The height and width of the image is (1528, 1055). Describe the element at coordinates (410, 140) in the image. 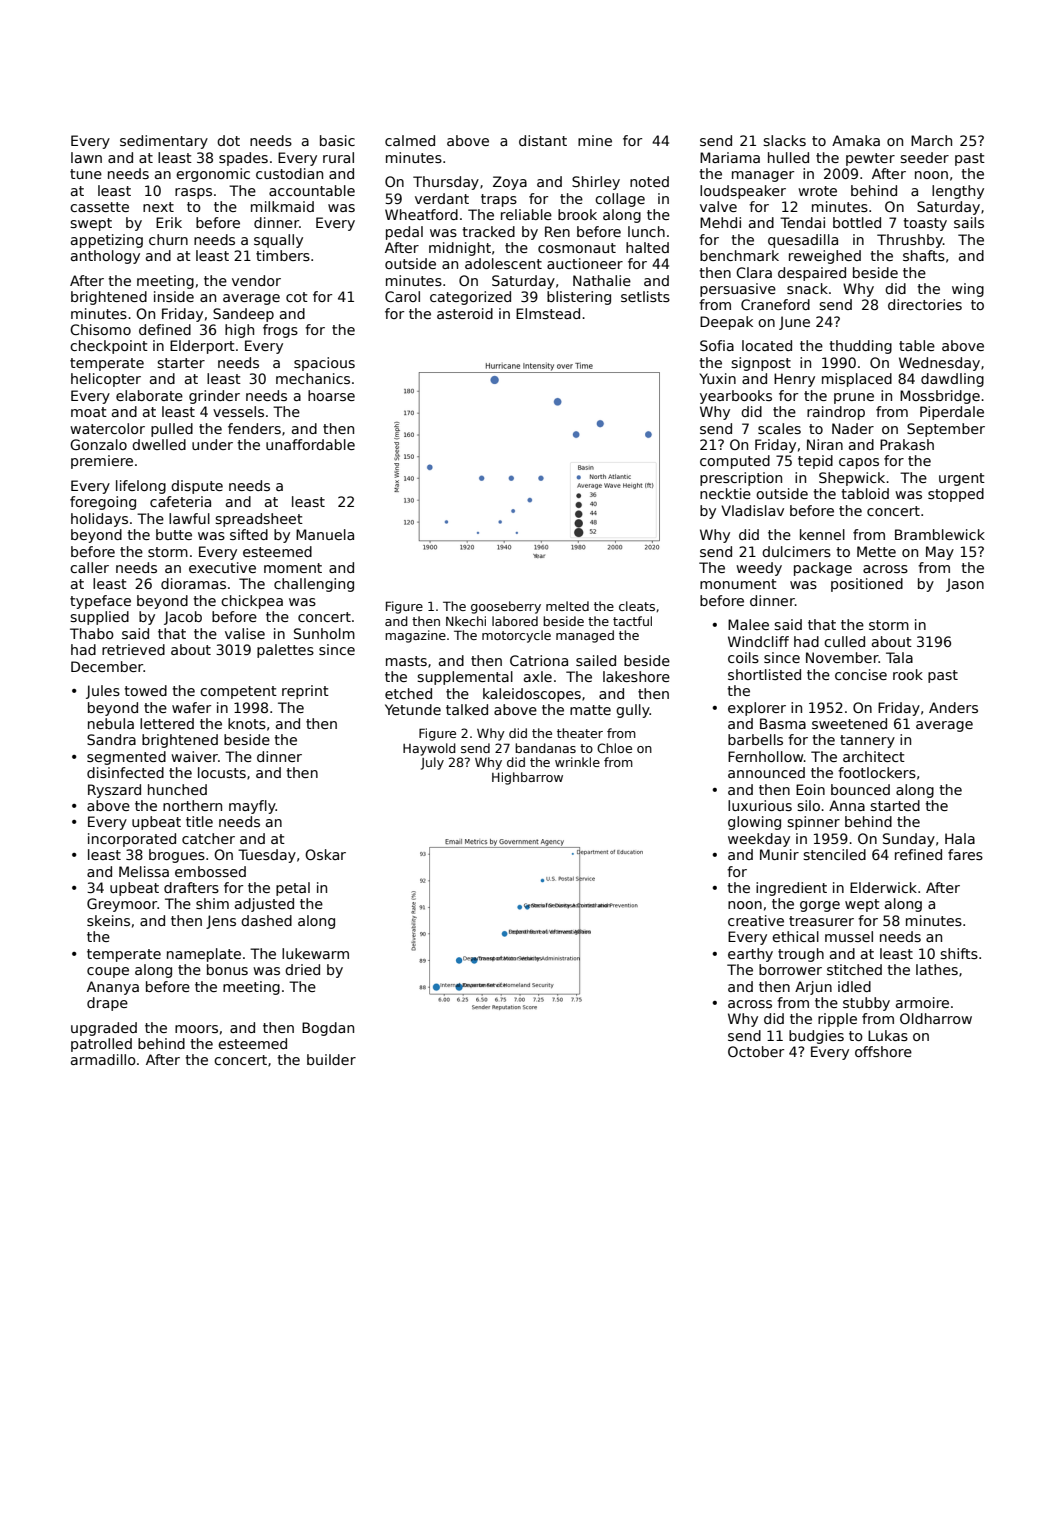

I see `calmed` at that location.
